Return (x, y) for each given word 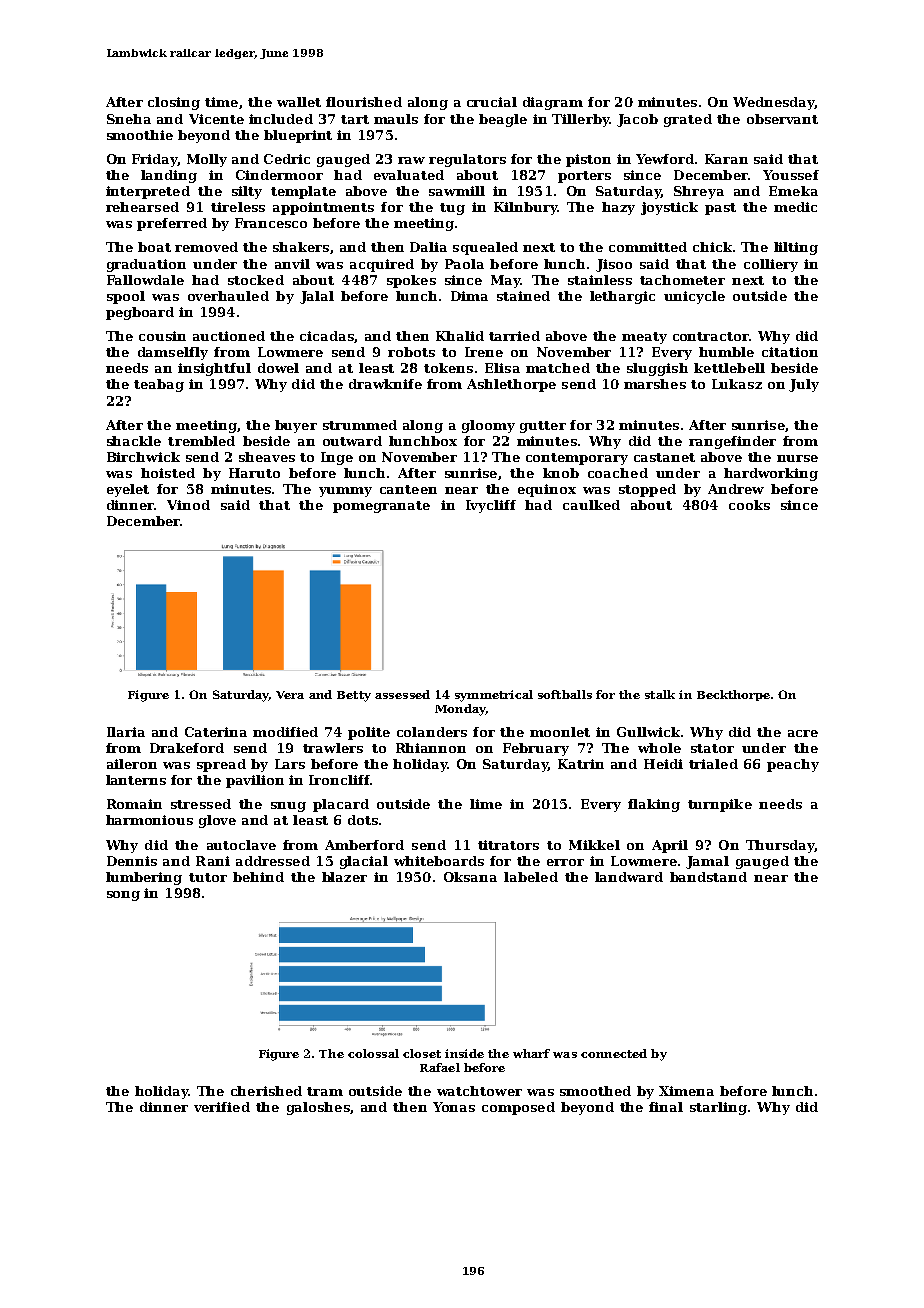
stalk (660, 694)
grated (688, 120)
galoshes (318, 1108)
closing (174, 103)
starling (718, 1108)
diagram (553, 103)
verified (222, 1107)
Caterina (216, 732)
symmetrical (494, 696)
